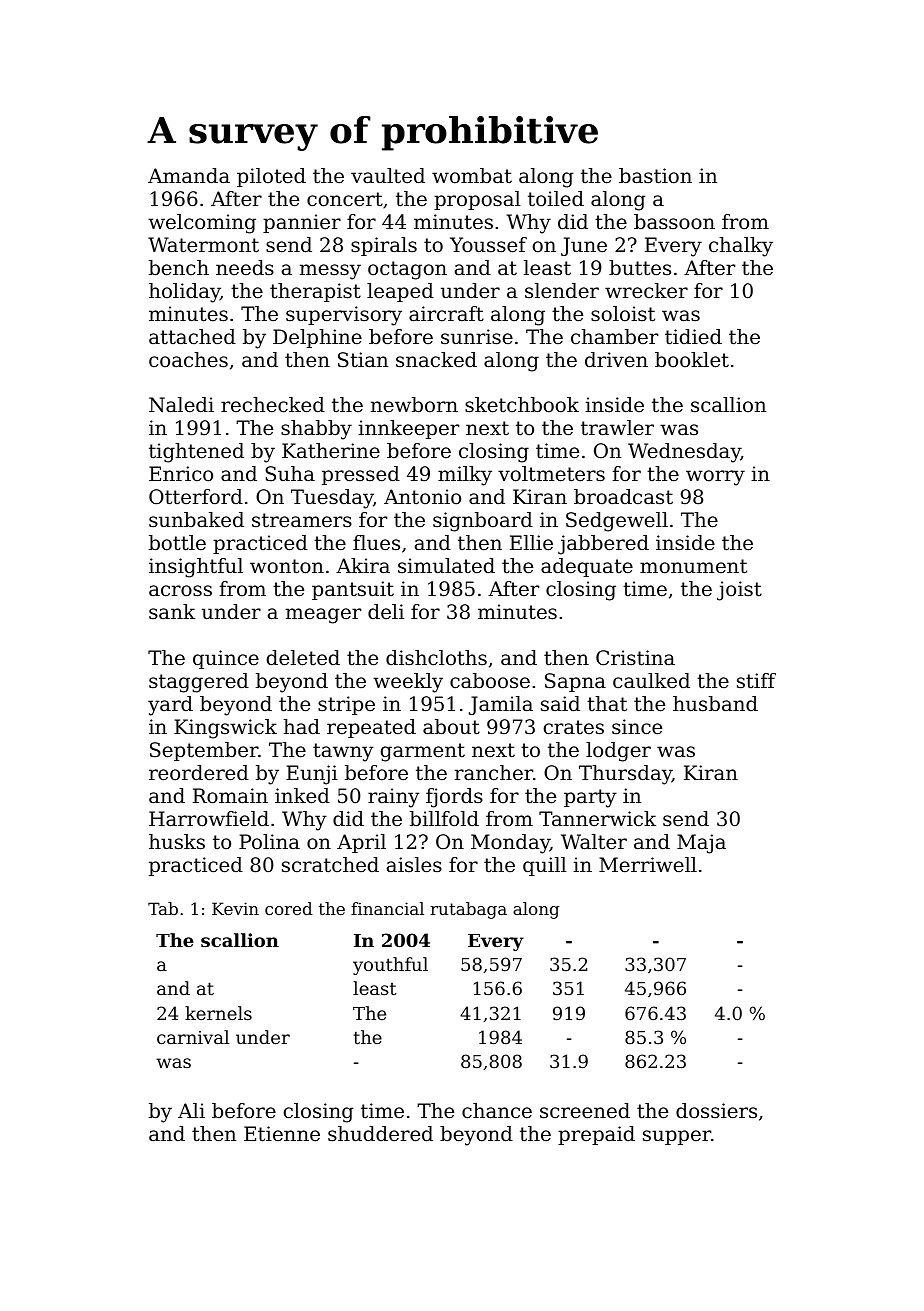 The height and width of the page is (1311, 924). I want to click on snacked, so click(436, 360).
